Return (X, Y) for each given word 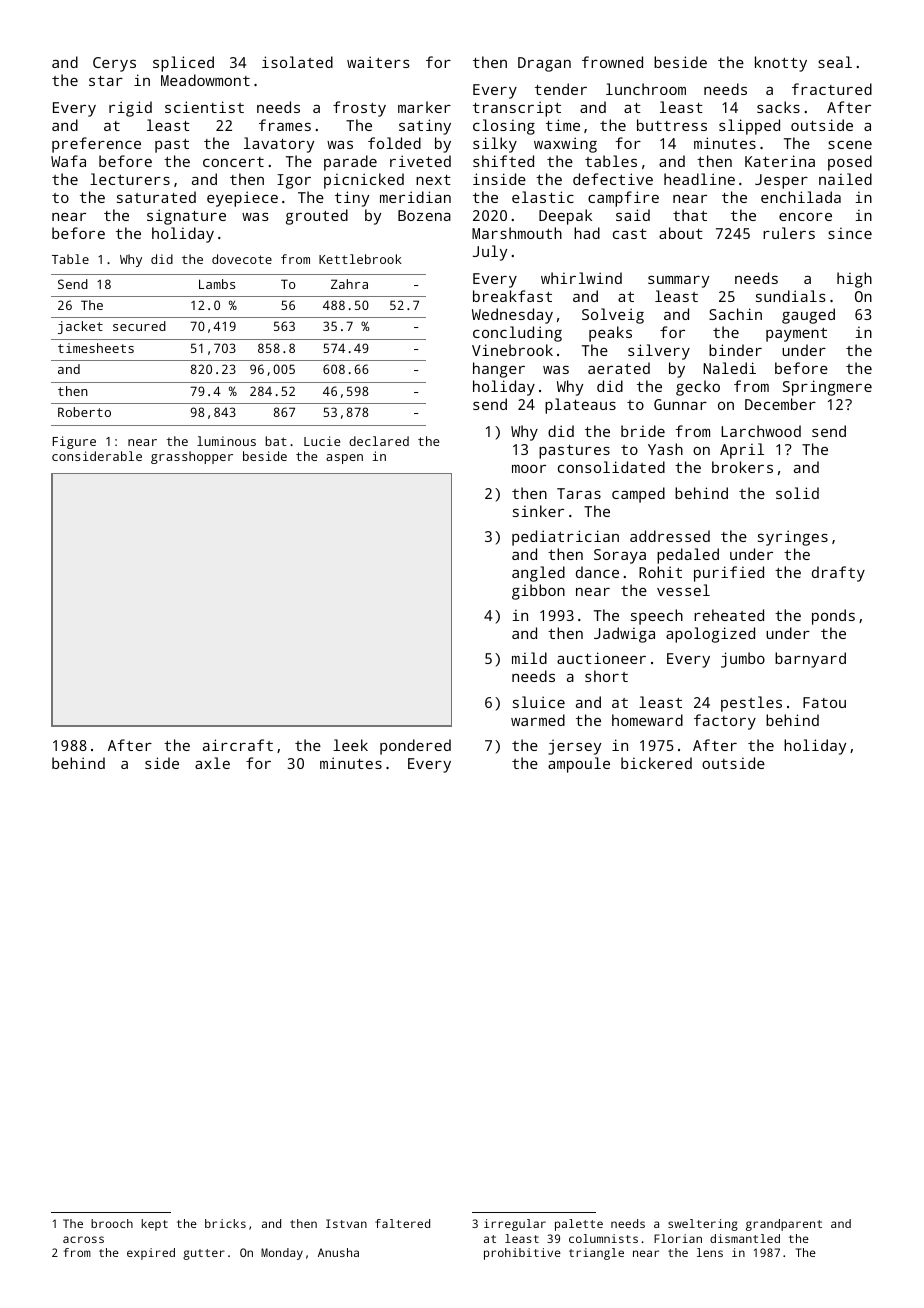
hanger (499, 370)
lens (710, 1252)
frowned (612, 62)
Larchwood (761, 431)
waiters (378, 62)
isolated (297, 62)
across (83, 1239)
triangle (596, 1254)
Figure (74, 442)
